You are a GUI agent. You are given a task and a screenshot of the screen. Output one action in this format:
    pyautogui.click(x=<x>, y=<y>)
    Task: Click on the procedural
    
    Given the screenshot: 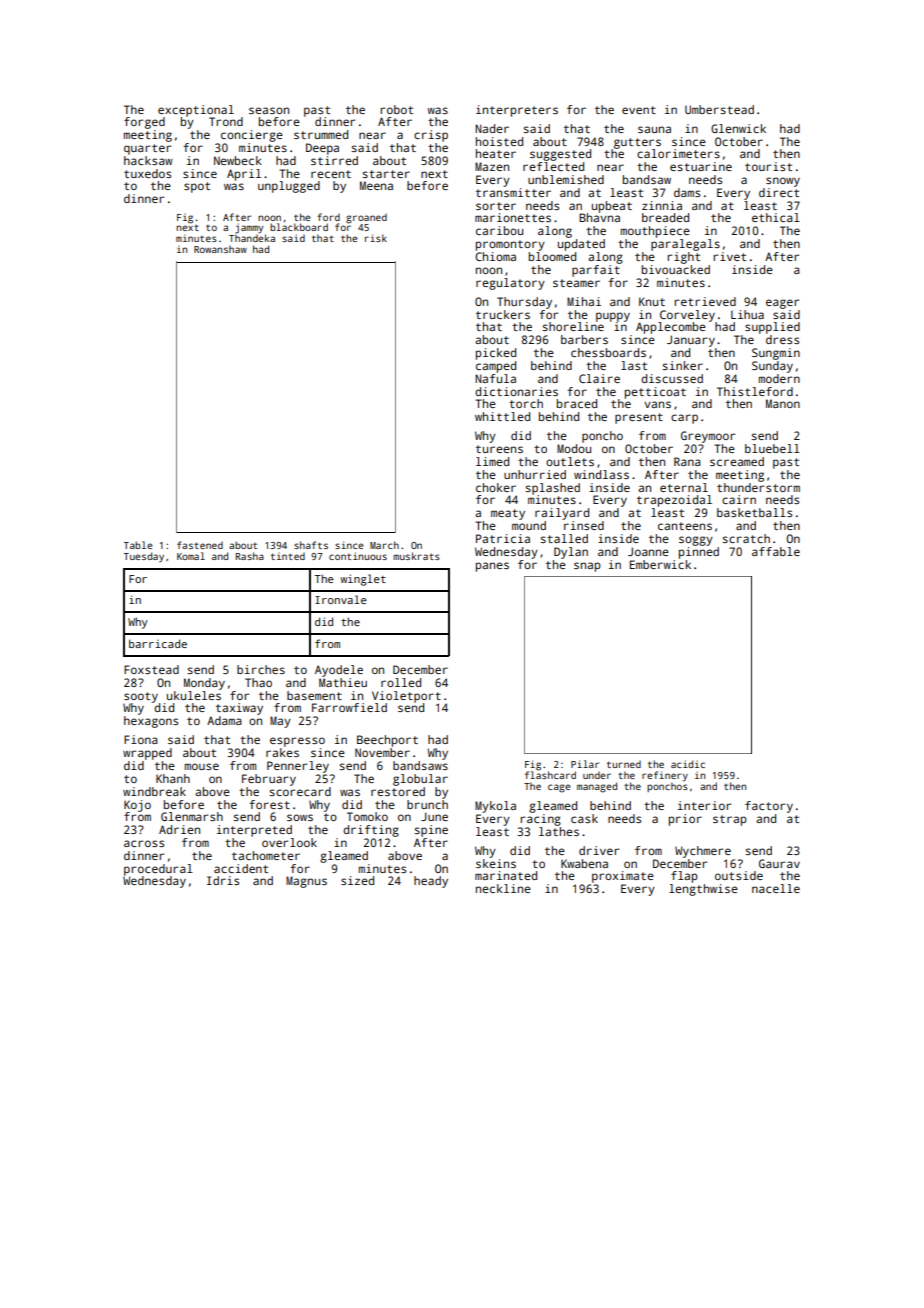 What is the action you would take?
    pyautogui.click(x=158, y=870)
